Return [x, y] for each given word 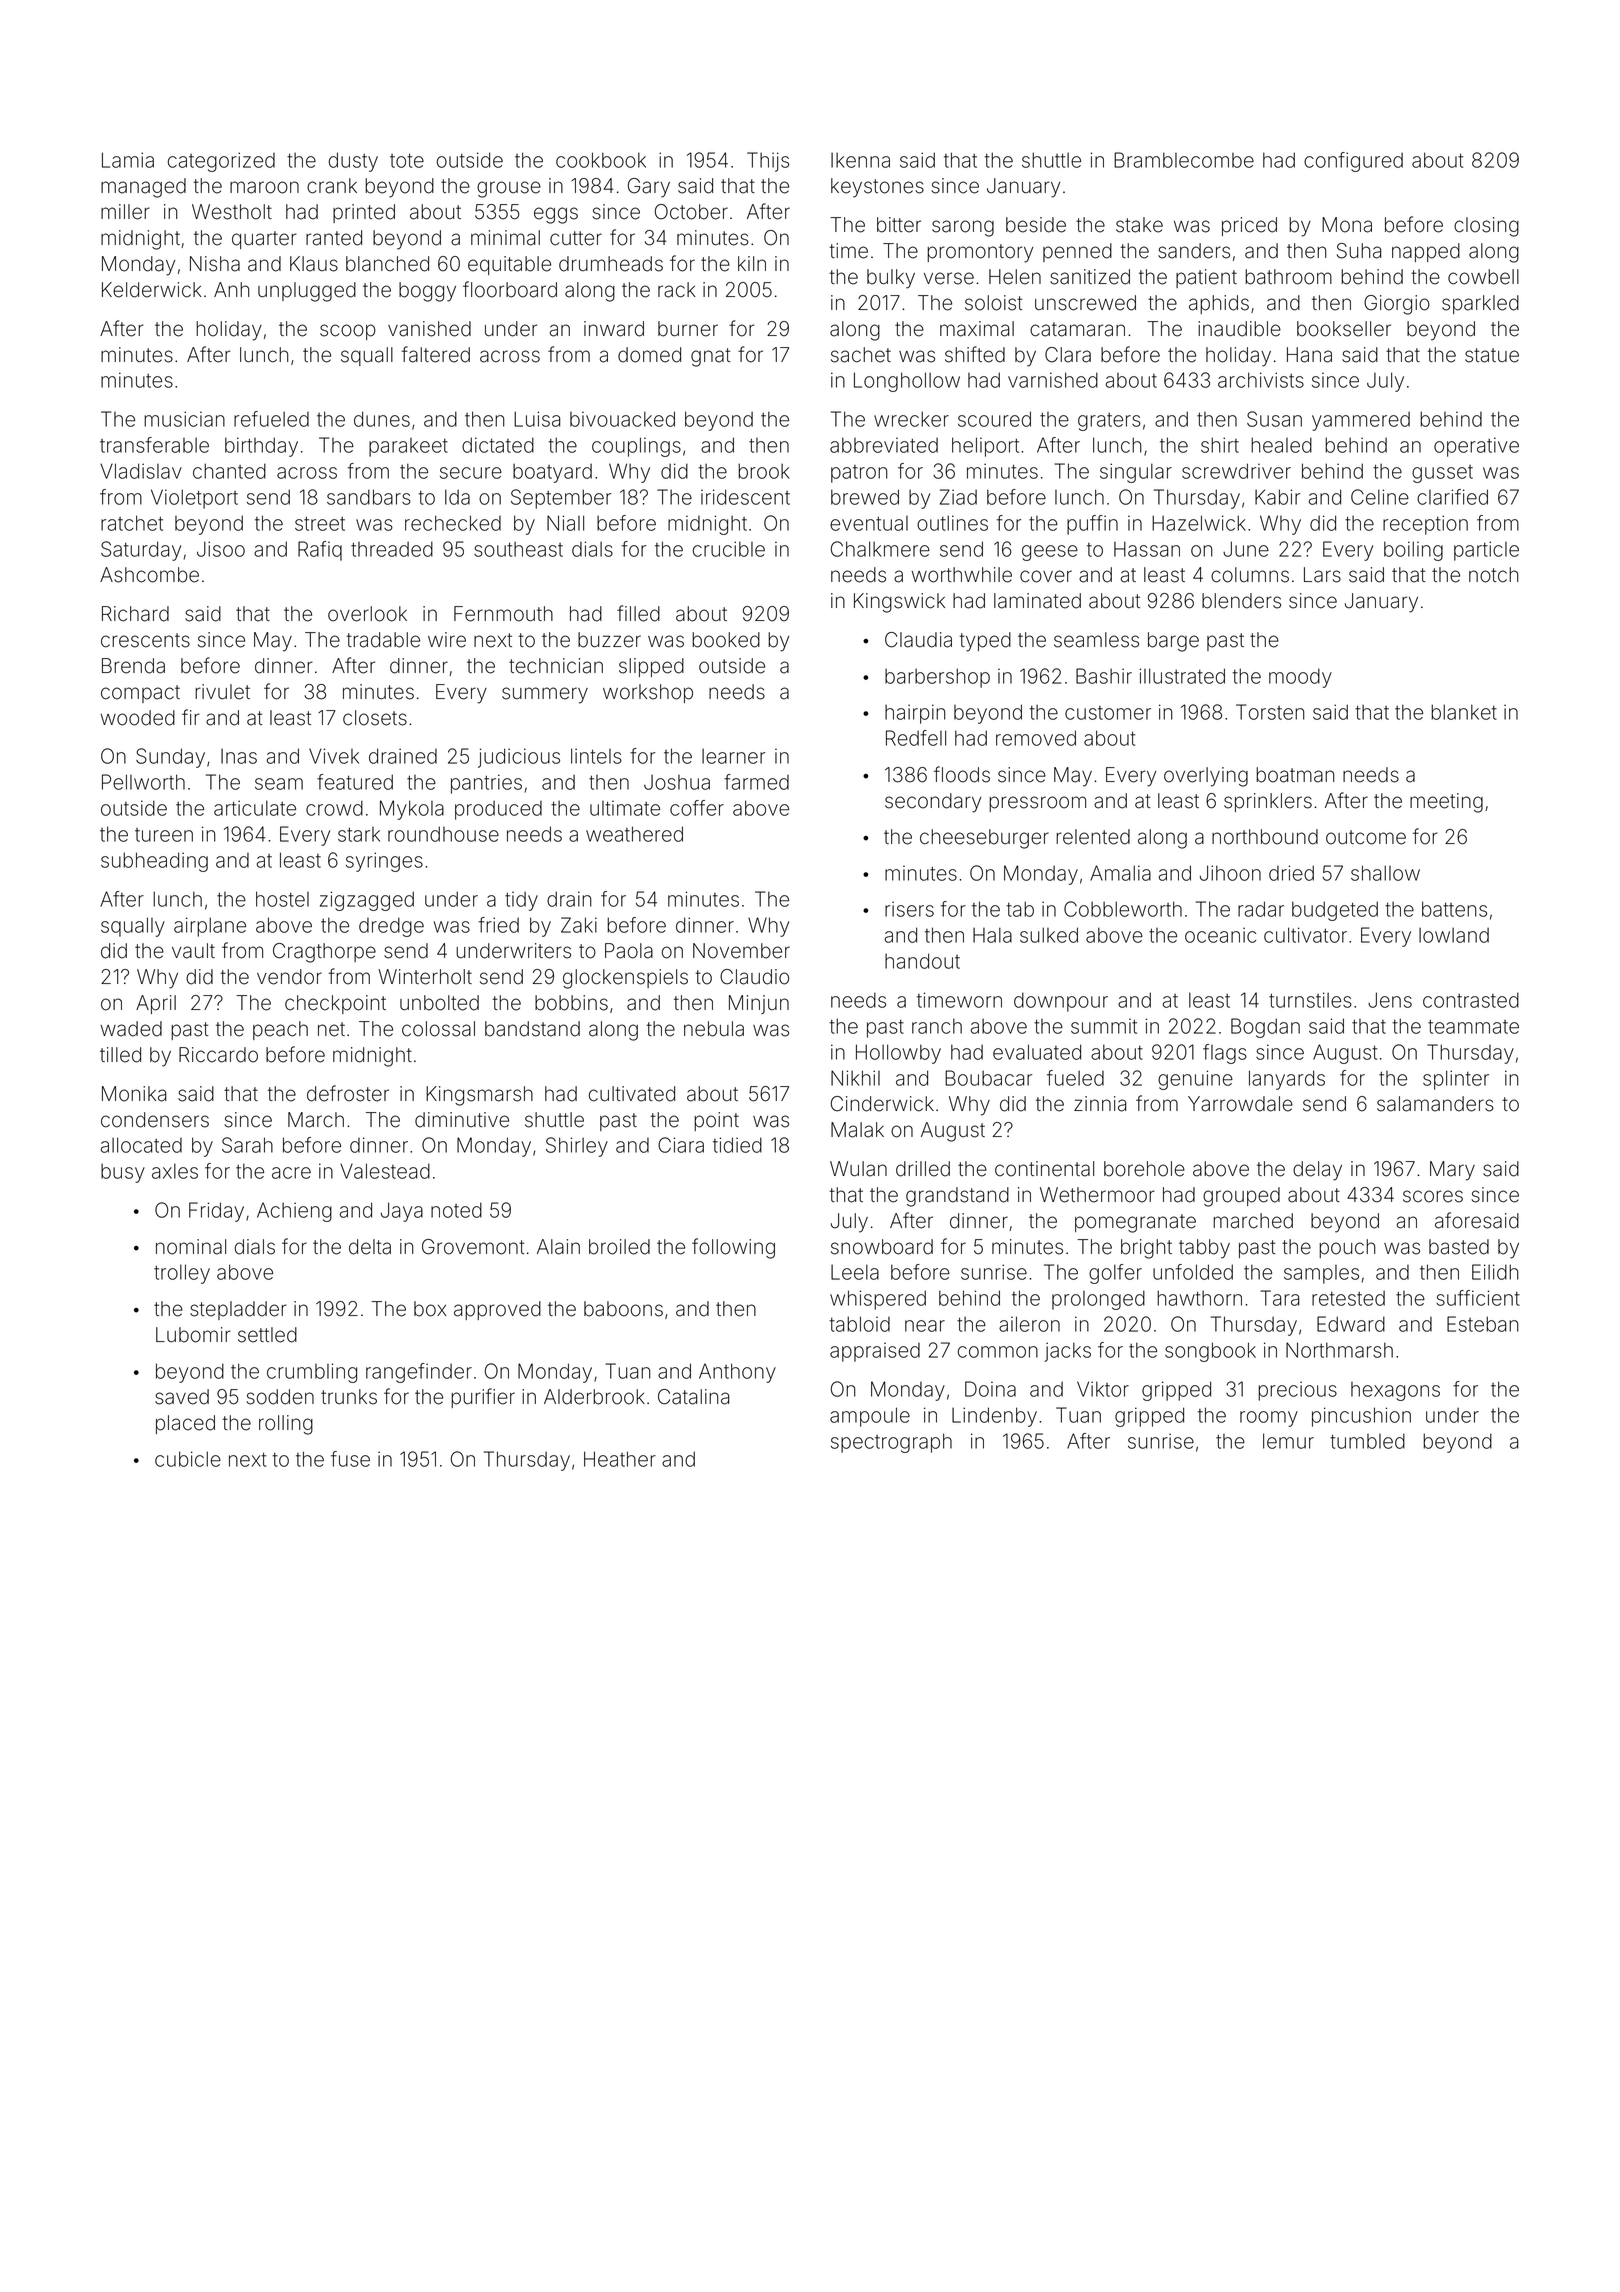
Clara [1068, 355]
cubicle [188, 1459]
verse [949, 278]
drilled [923, 1169]
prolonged [1098, 1300]
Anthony [737, 1373]
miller [125, 212]
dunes [382, 419]
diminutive [462, 1120]
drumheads [611, 264]
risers [909, 909]
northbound [1265, 837]
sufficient [1478, 1298]
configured [1353, 162]
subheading [154, 862]
